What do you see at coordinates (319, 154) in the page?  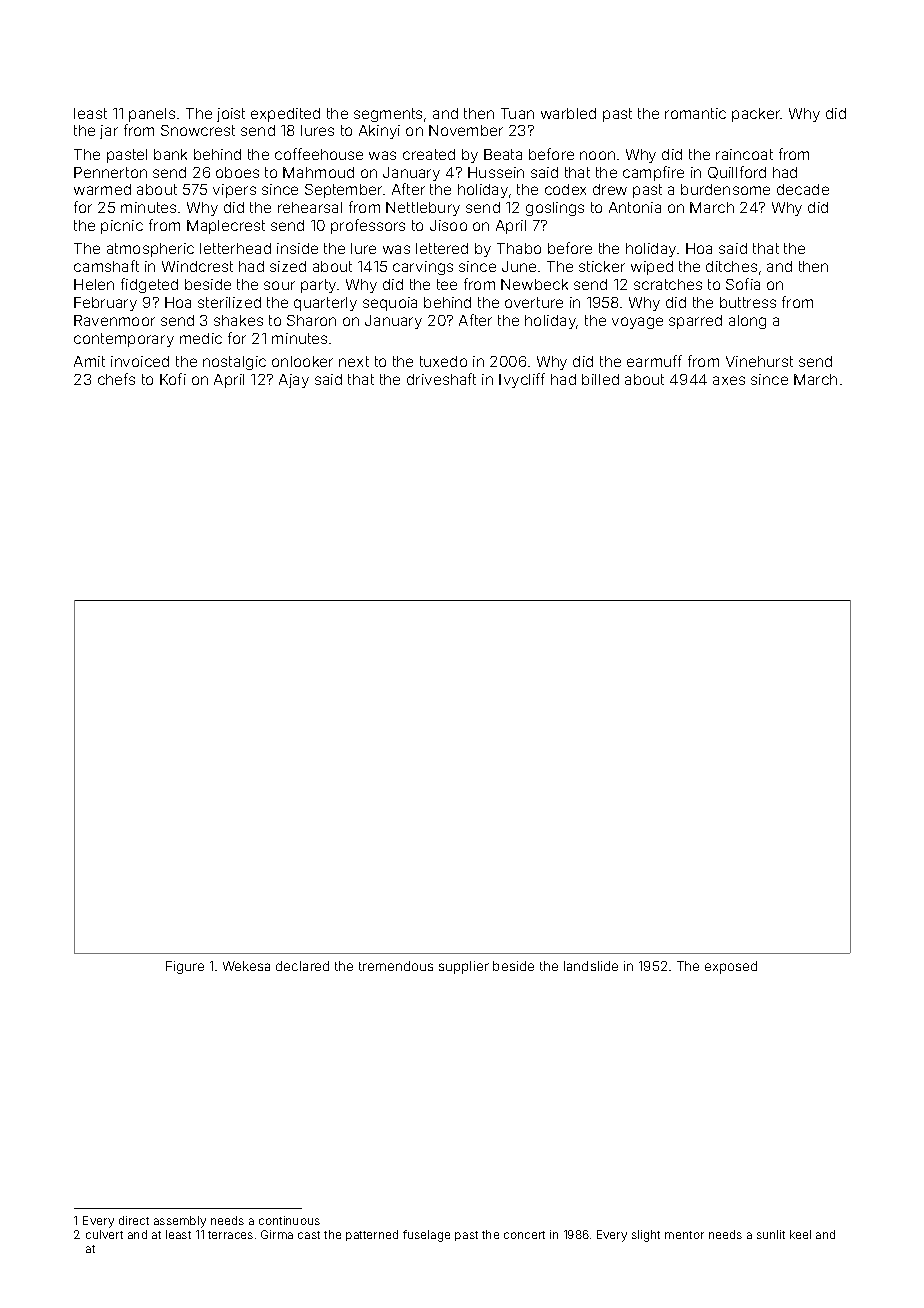 I see `coffeehouse` at bounding box center [319, 154].
